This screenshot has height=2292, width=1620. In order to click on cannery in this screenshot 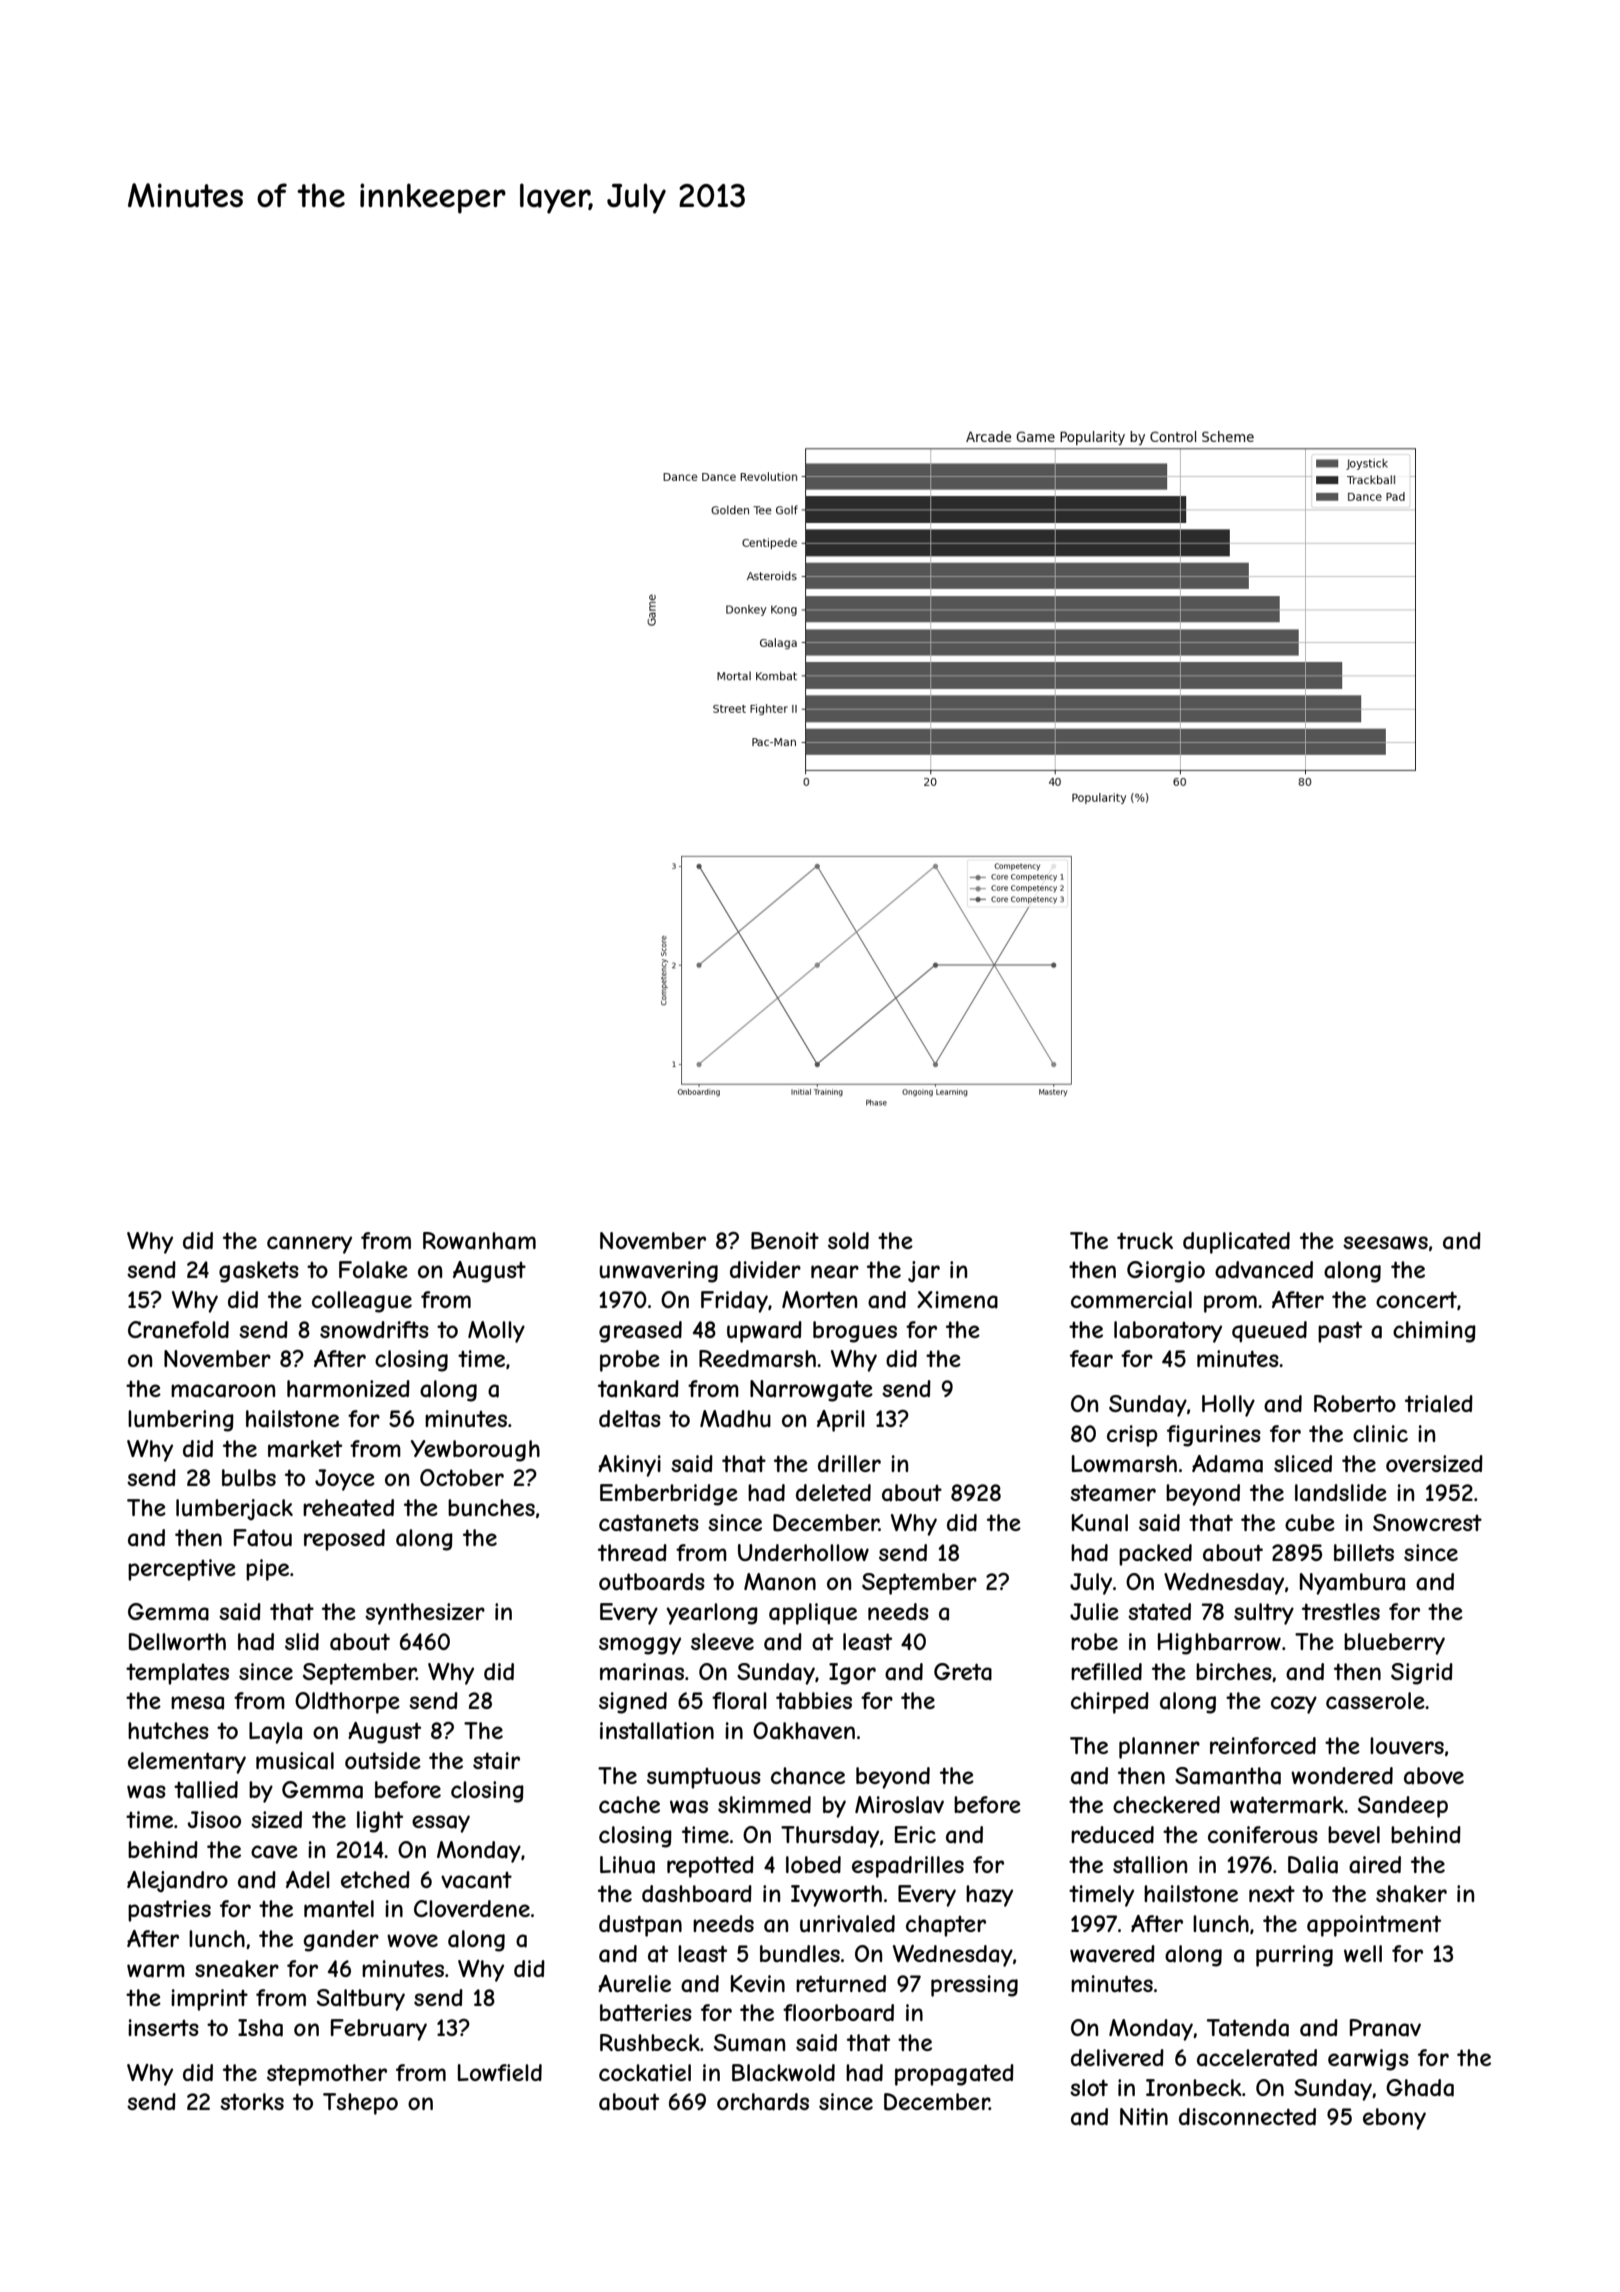, I will do `click(309, 1245)`.
